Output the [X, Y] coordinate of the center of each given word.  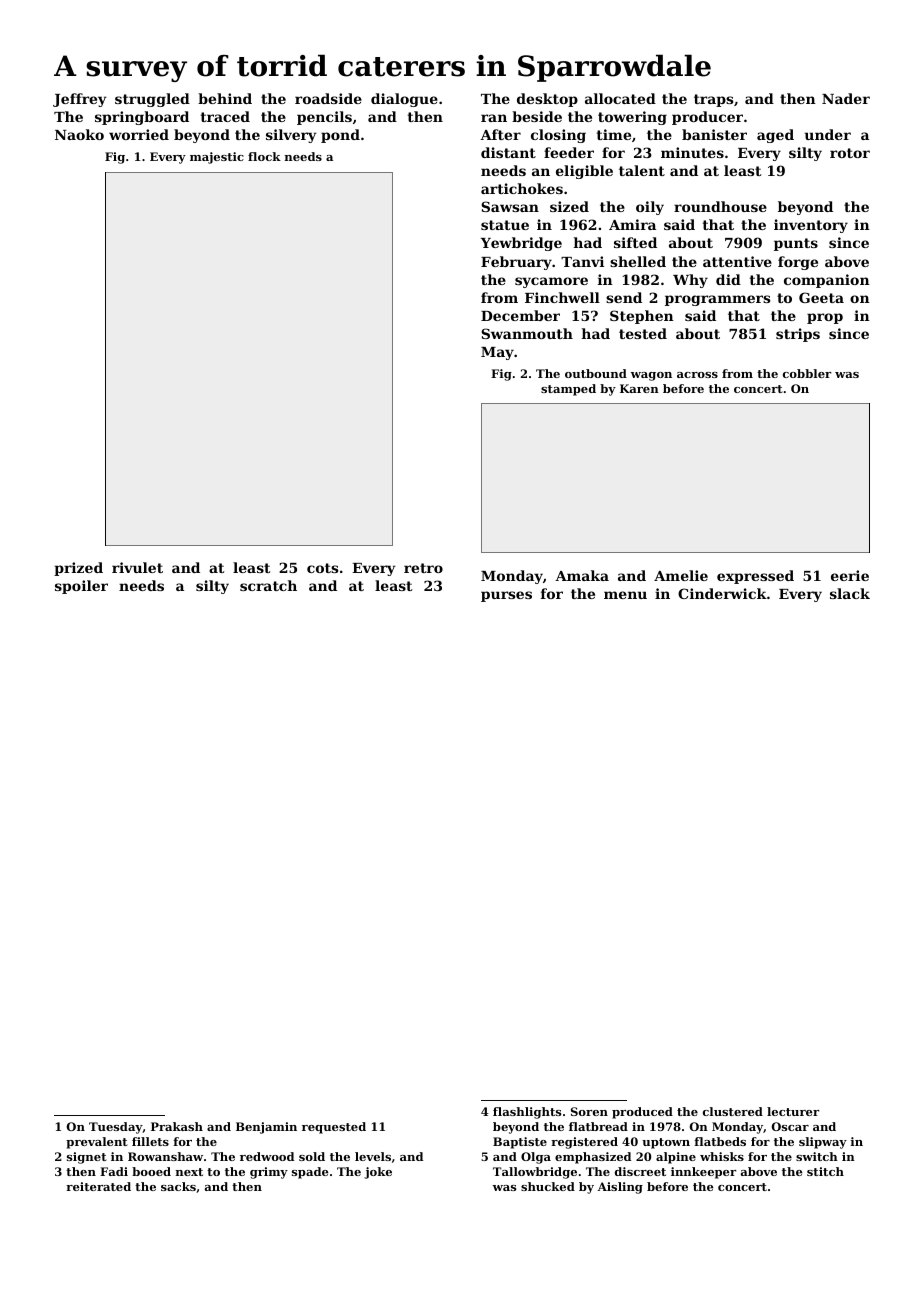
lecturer [793, 1111]
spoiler [81, 587]
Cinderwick [722, 593]
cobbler [807, 373]
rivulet [137, 567]
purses [506, 596]
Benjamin [266, 1128]
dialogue [404, 100]
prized [78, 569]
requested [334, 1128]
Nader [846, 98]
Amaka [582, 575]
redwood [267, 1156]
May [497, 353]
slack [850, 593]
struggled [152, 100]
